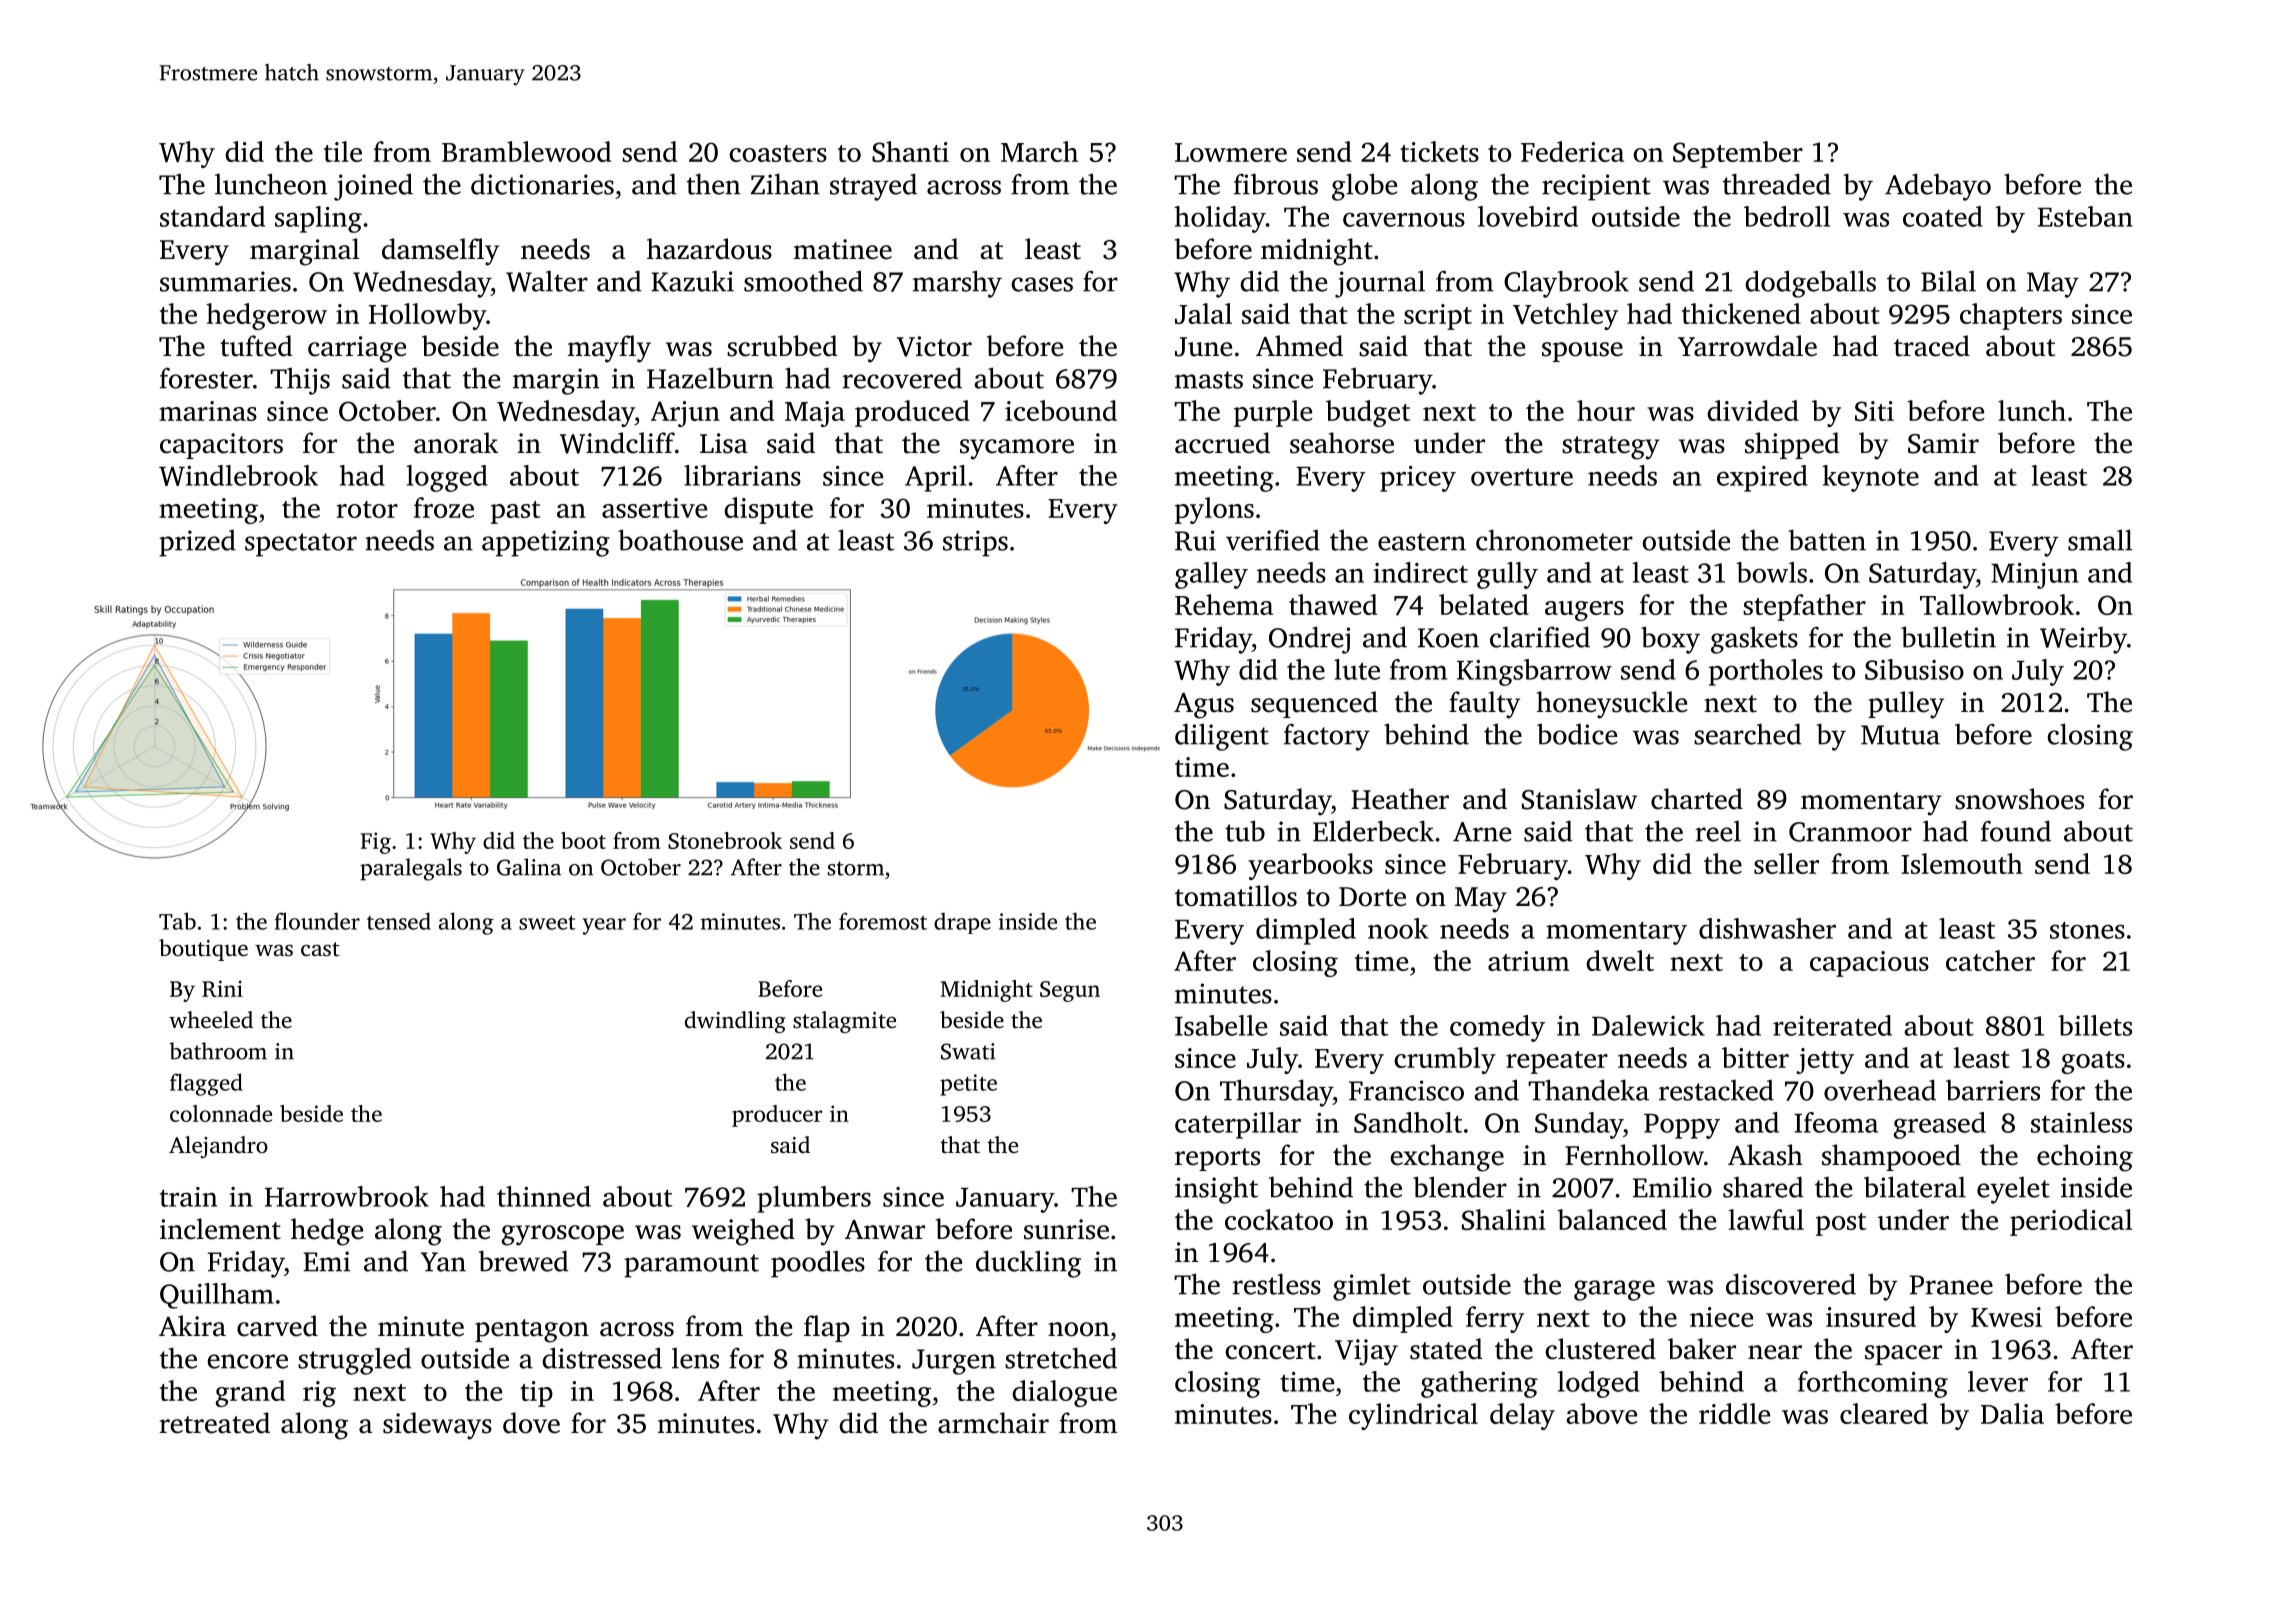 The height and width of the image is (1620, 2292). I want to click on Vijay, so click(1366, 1352).
